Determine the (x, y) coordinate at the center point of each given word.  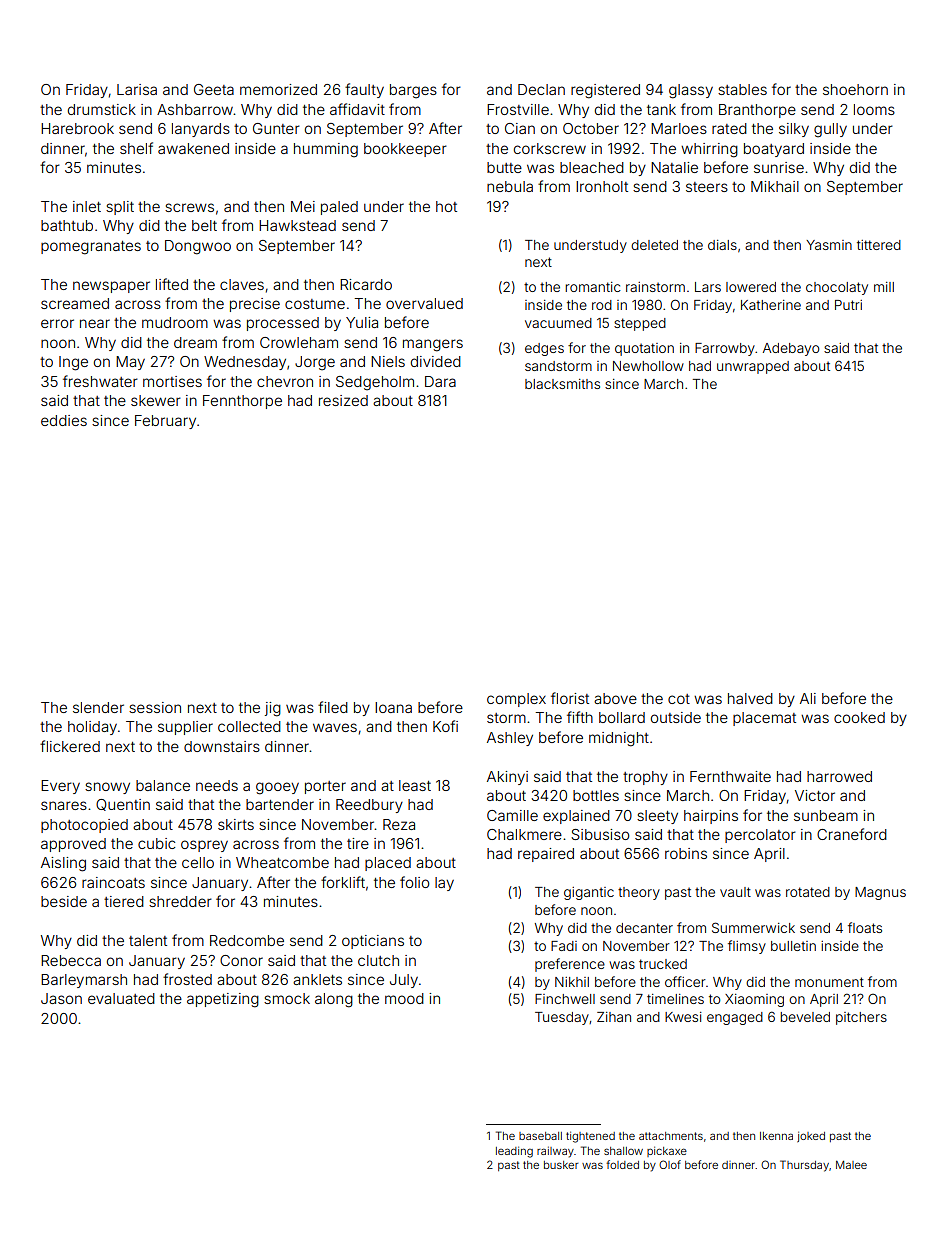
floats (865, 927)
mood (404, 998)
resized (343, 400)
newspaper (111, 287)
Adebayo (791, 349)
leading (514, 1152)
